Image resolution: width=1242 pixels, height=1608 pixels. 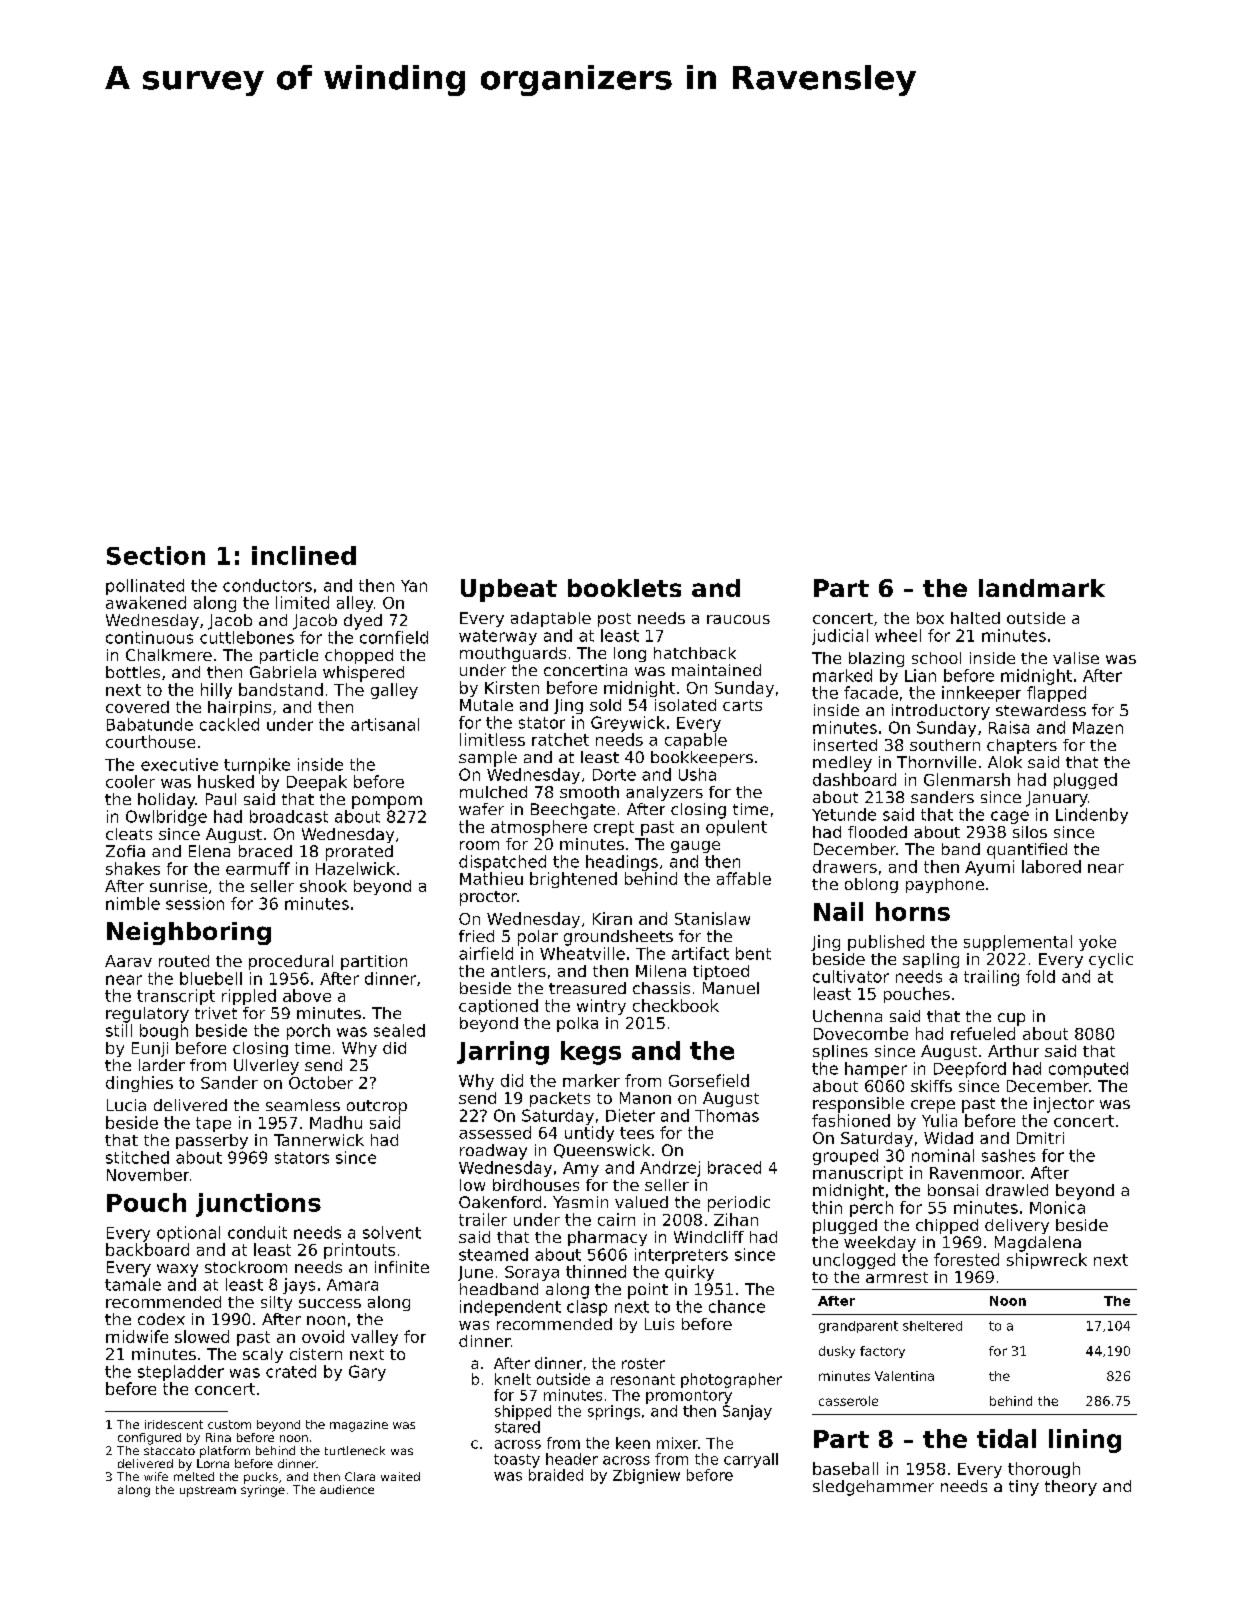 I want to click on Manuel, so click(x=731, y=988).
